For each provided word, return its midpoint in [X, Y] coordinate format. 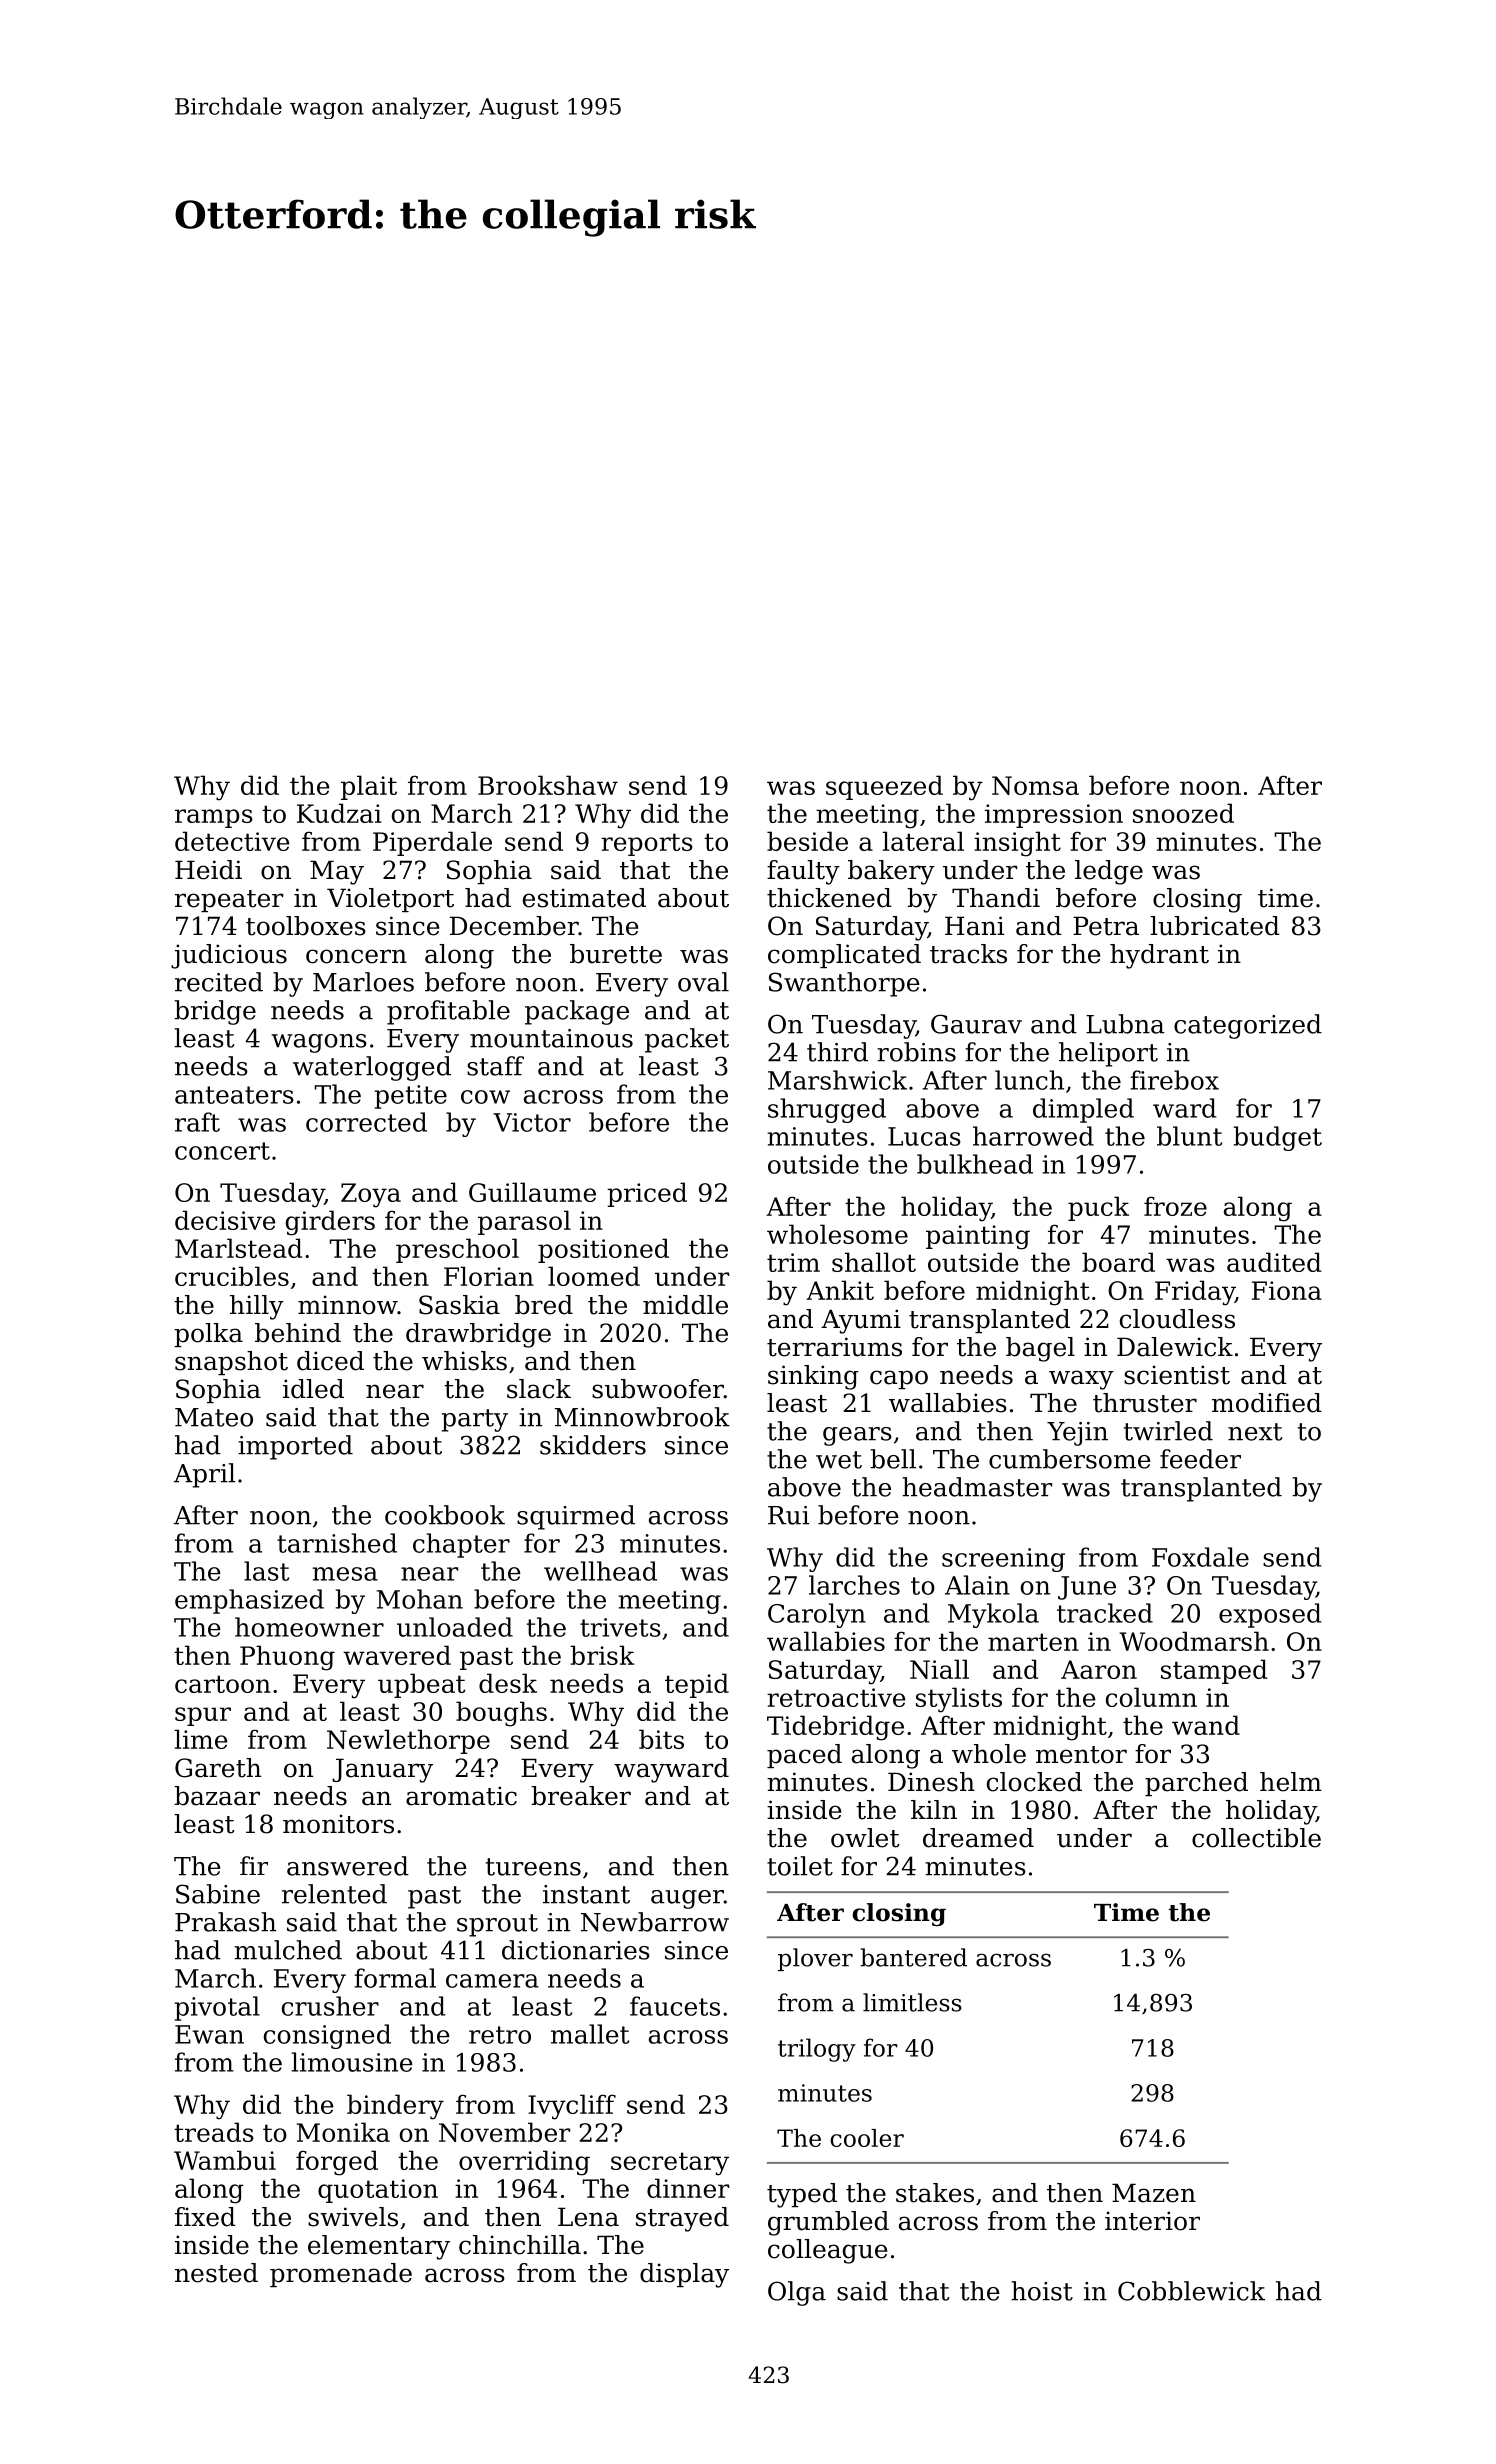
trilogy [817, 2050]
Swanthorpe [844, 984]
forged [337, 2163]
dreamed [978, 1838]
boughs [501, 1714]
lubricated [1215, 926]
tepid [697, 1685]
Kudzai [339, 813]
